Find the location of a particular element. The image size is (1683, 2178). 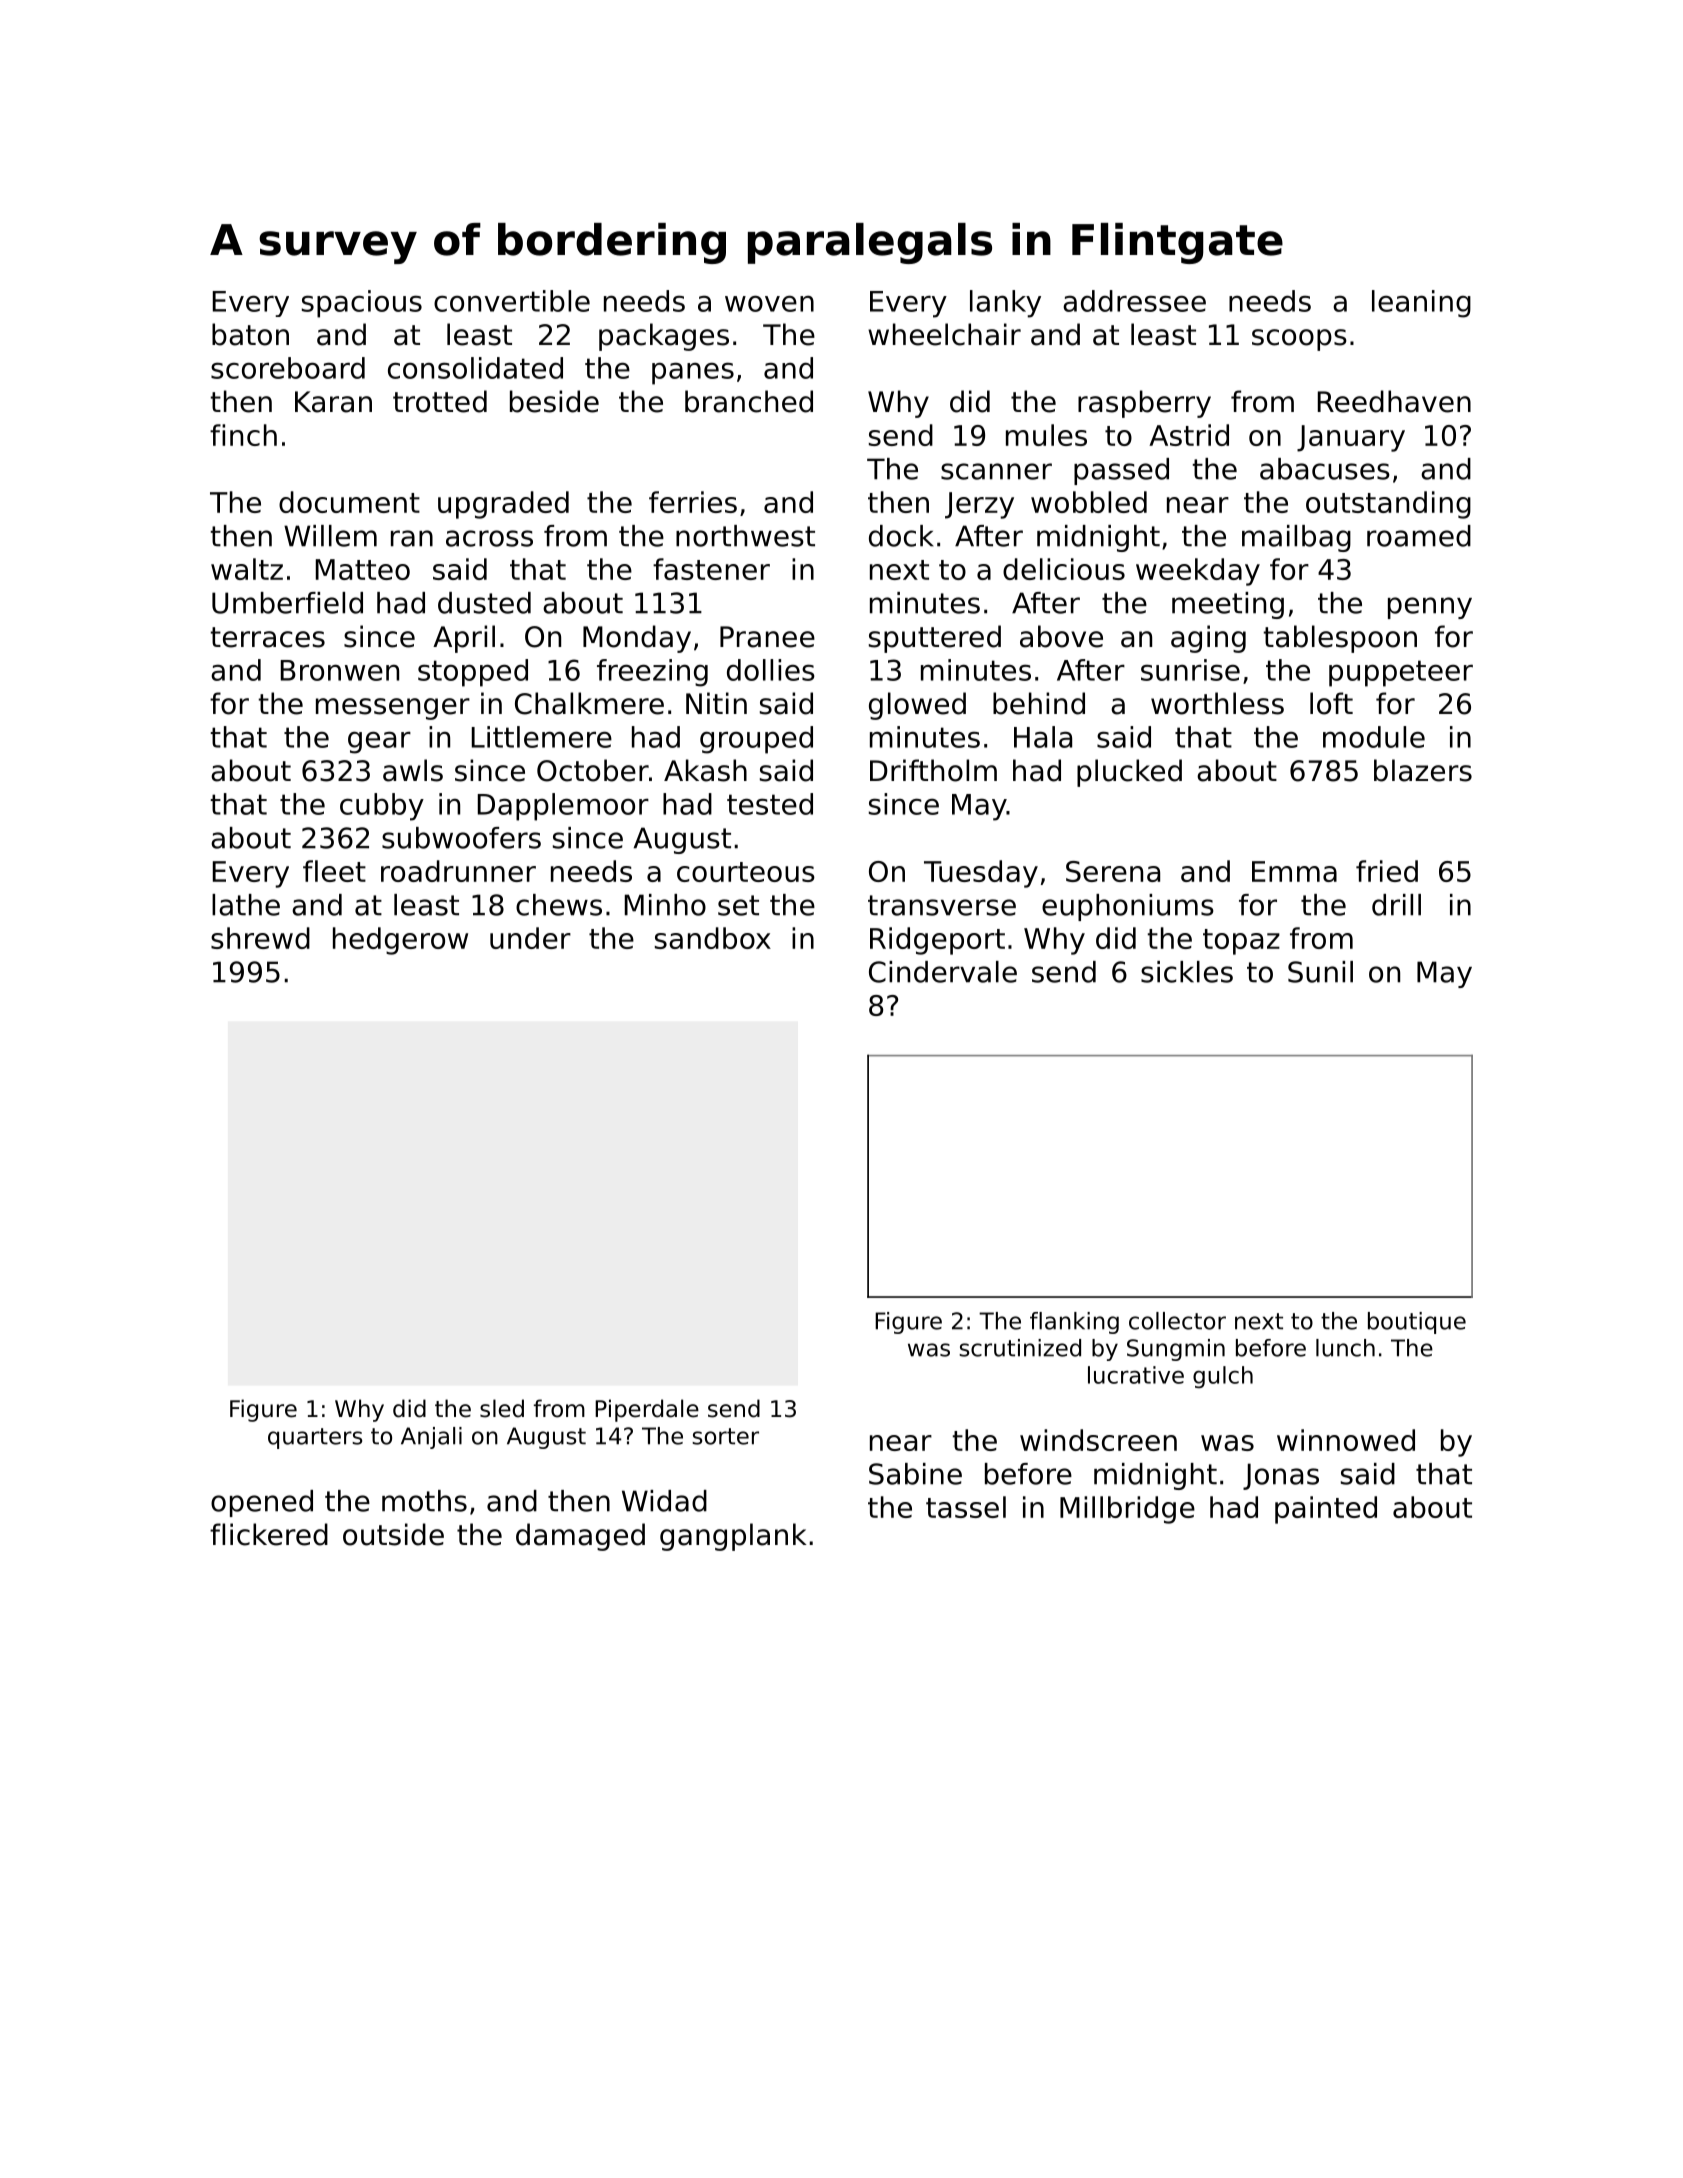

moths is located at coordinates (424, 1501).
